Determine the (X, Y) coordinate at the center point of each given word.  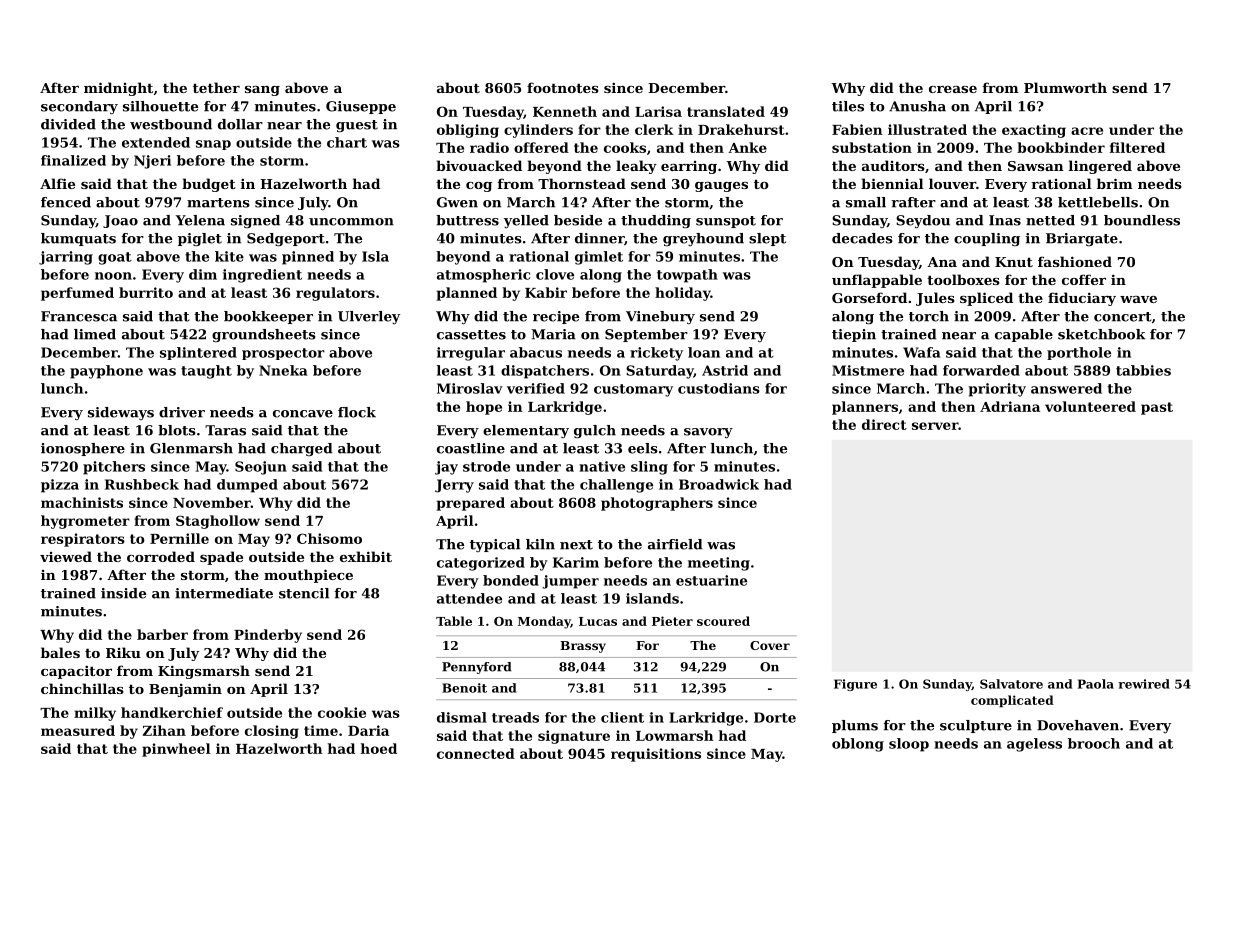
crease (953, 89)
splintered (198, 353)
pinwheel (176, 750)
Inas (1005, 220)
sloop (909, 745)
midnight (118, 89)
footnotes (563, 87)
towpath (687, 276)
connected (476, 753)
